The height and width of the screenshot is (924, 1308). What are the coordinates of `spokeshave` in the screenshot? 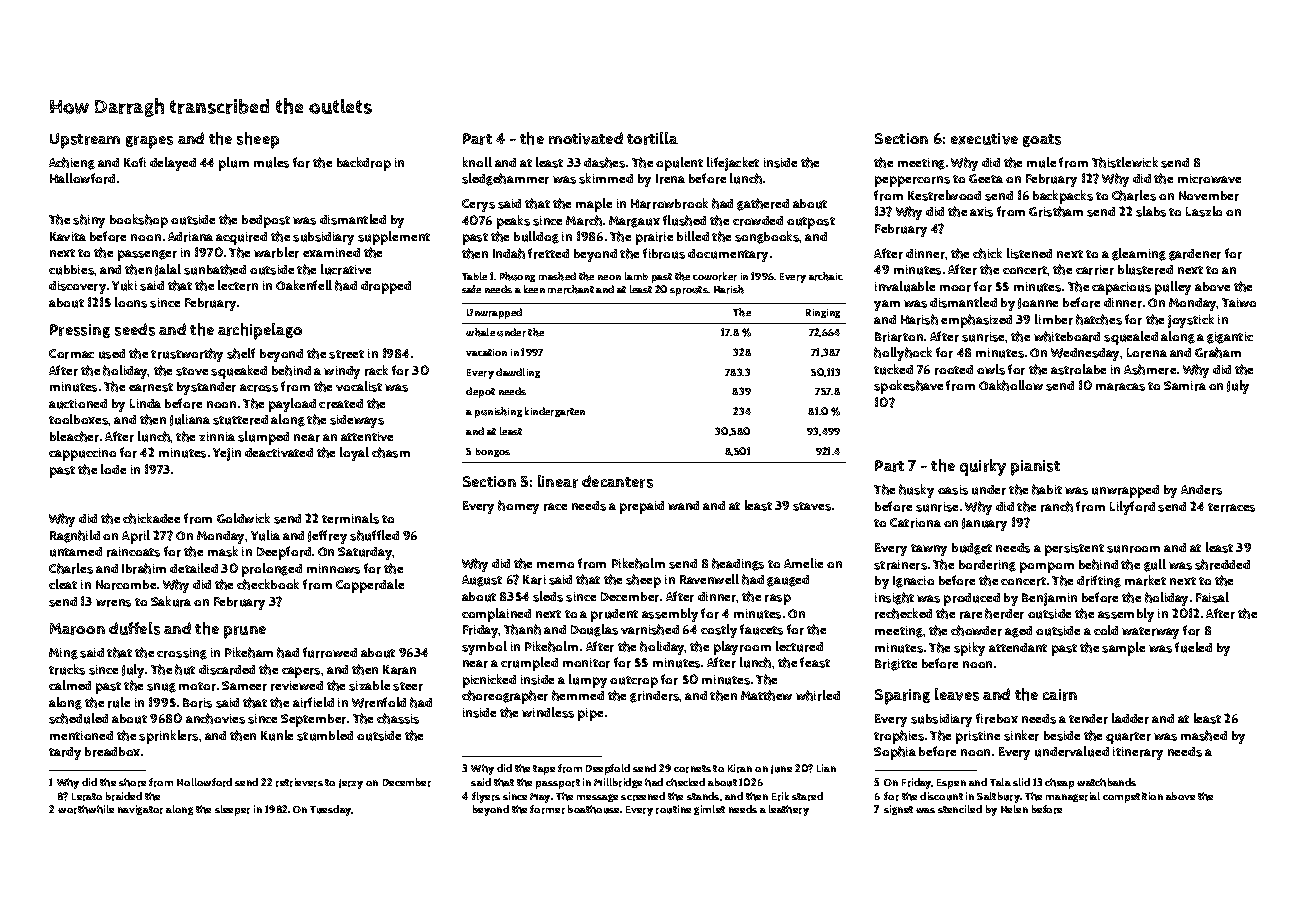 It's located at (908, 387).
